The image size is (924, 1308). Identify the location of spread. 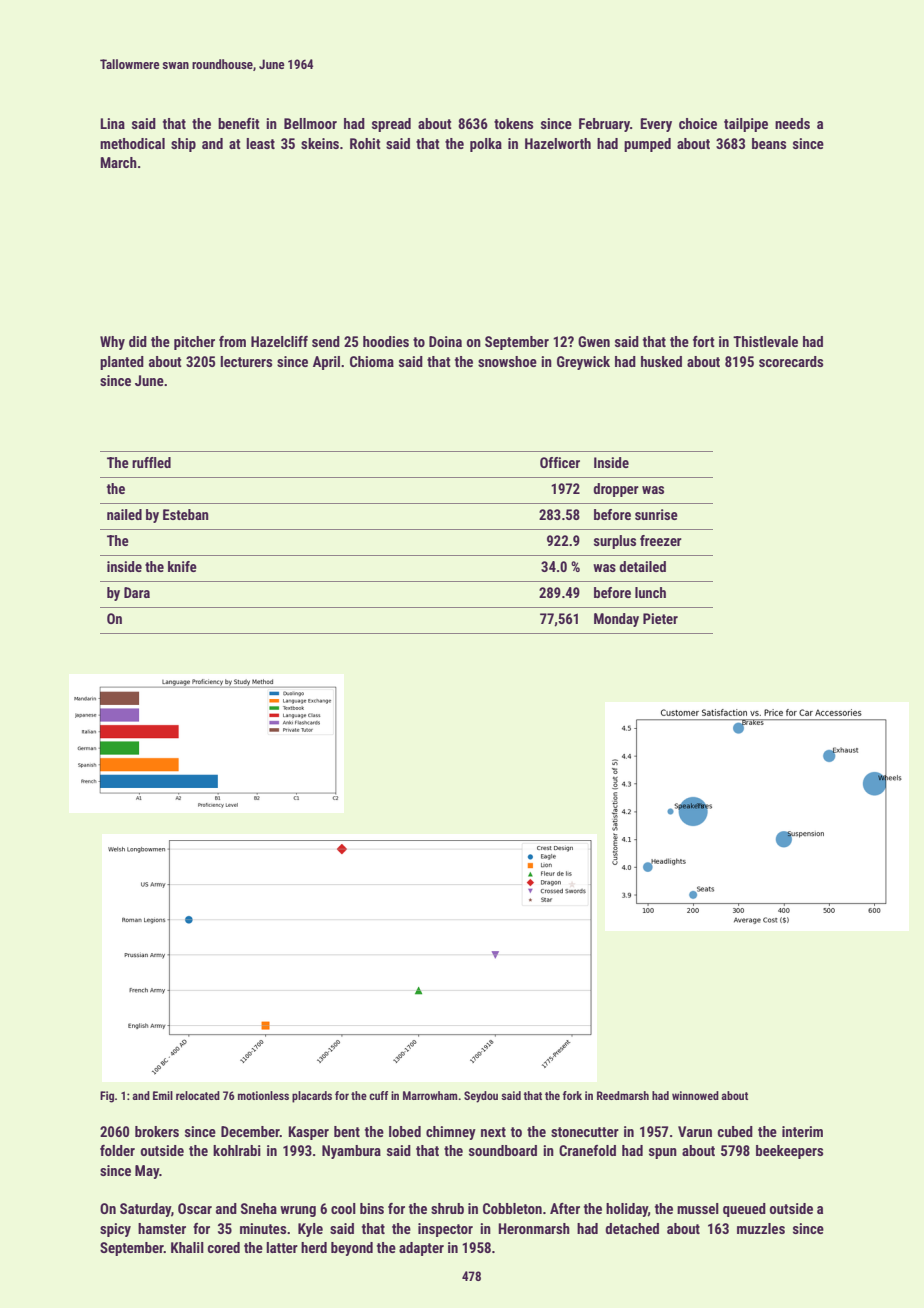
(391, 125).
